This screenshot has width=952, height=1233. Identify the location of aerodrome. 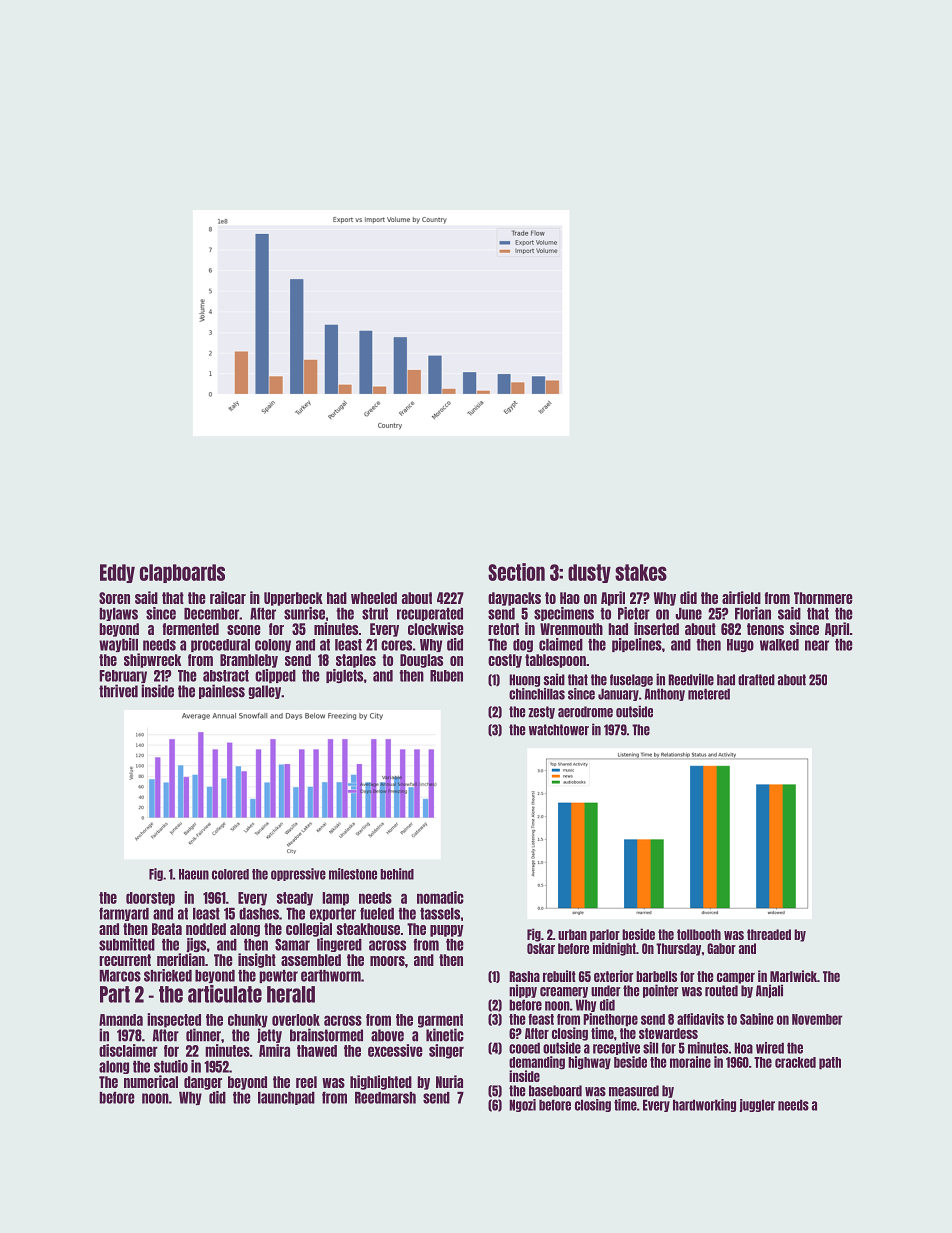
(585, 712).
